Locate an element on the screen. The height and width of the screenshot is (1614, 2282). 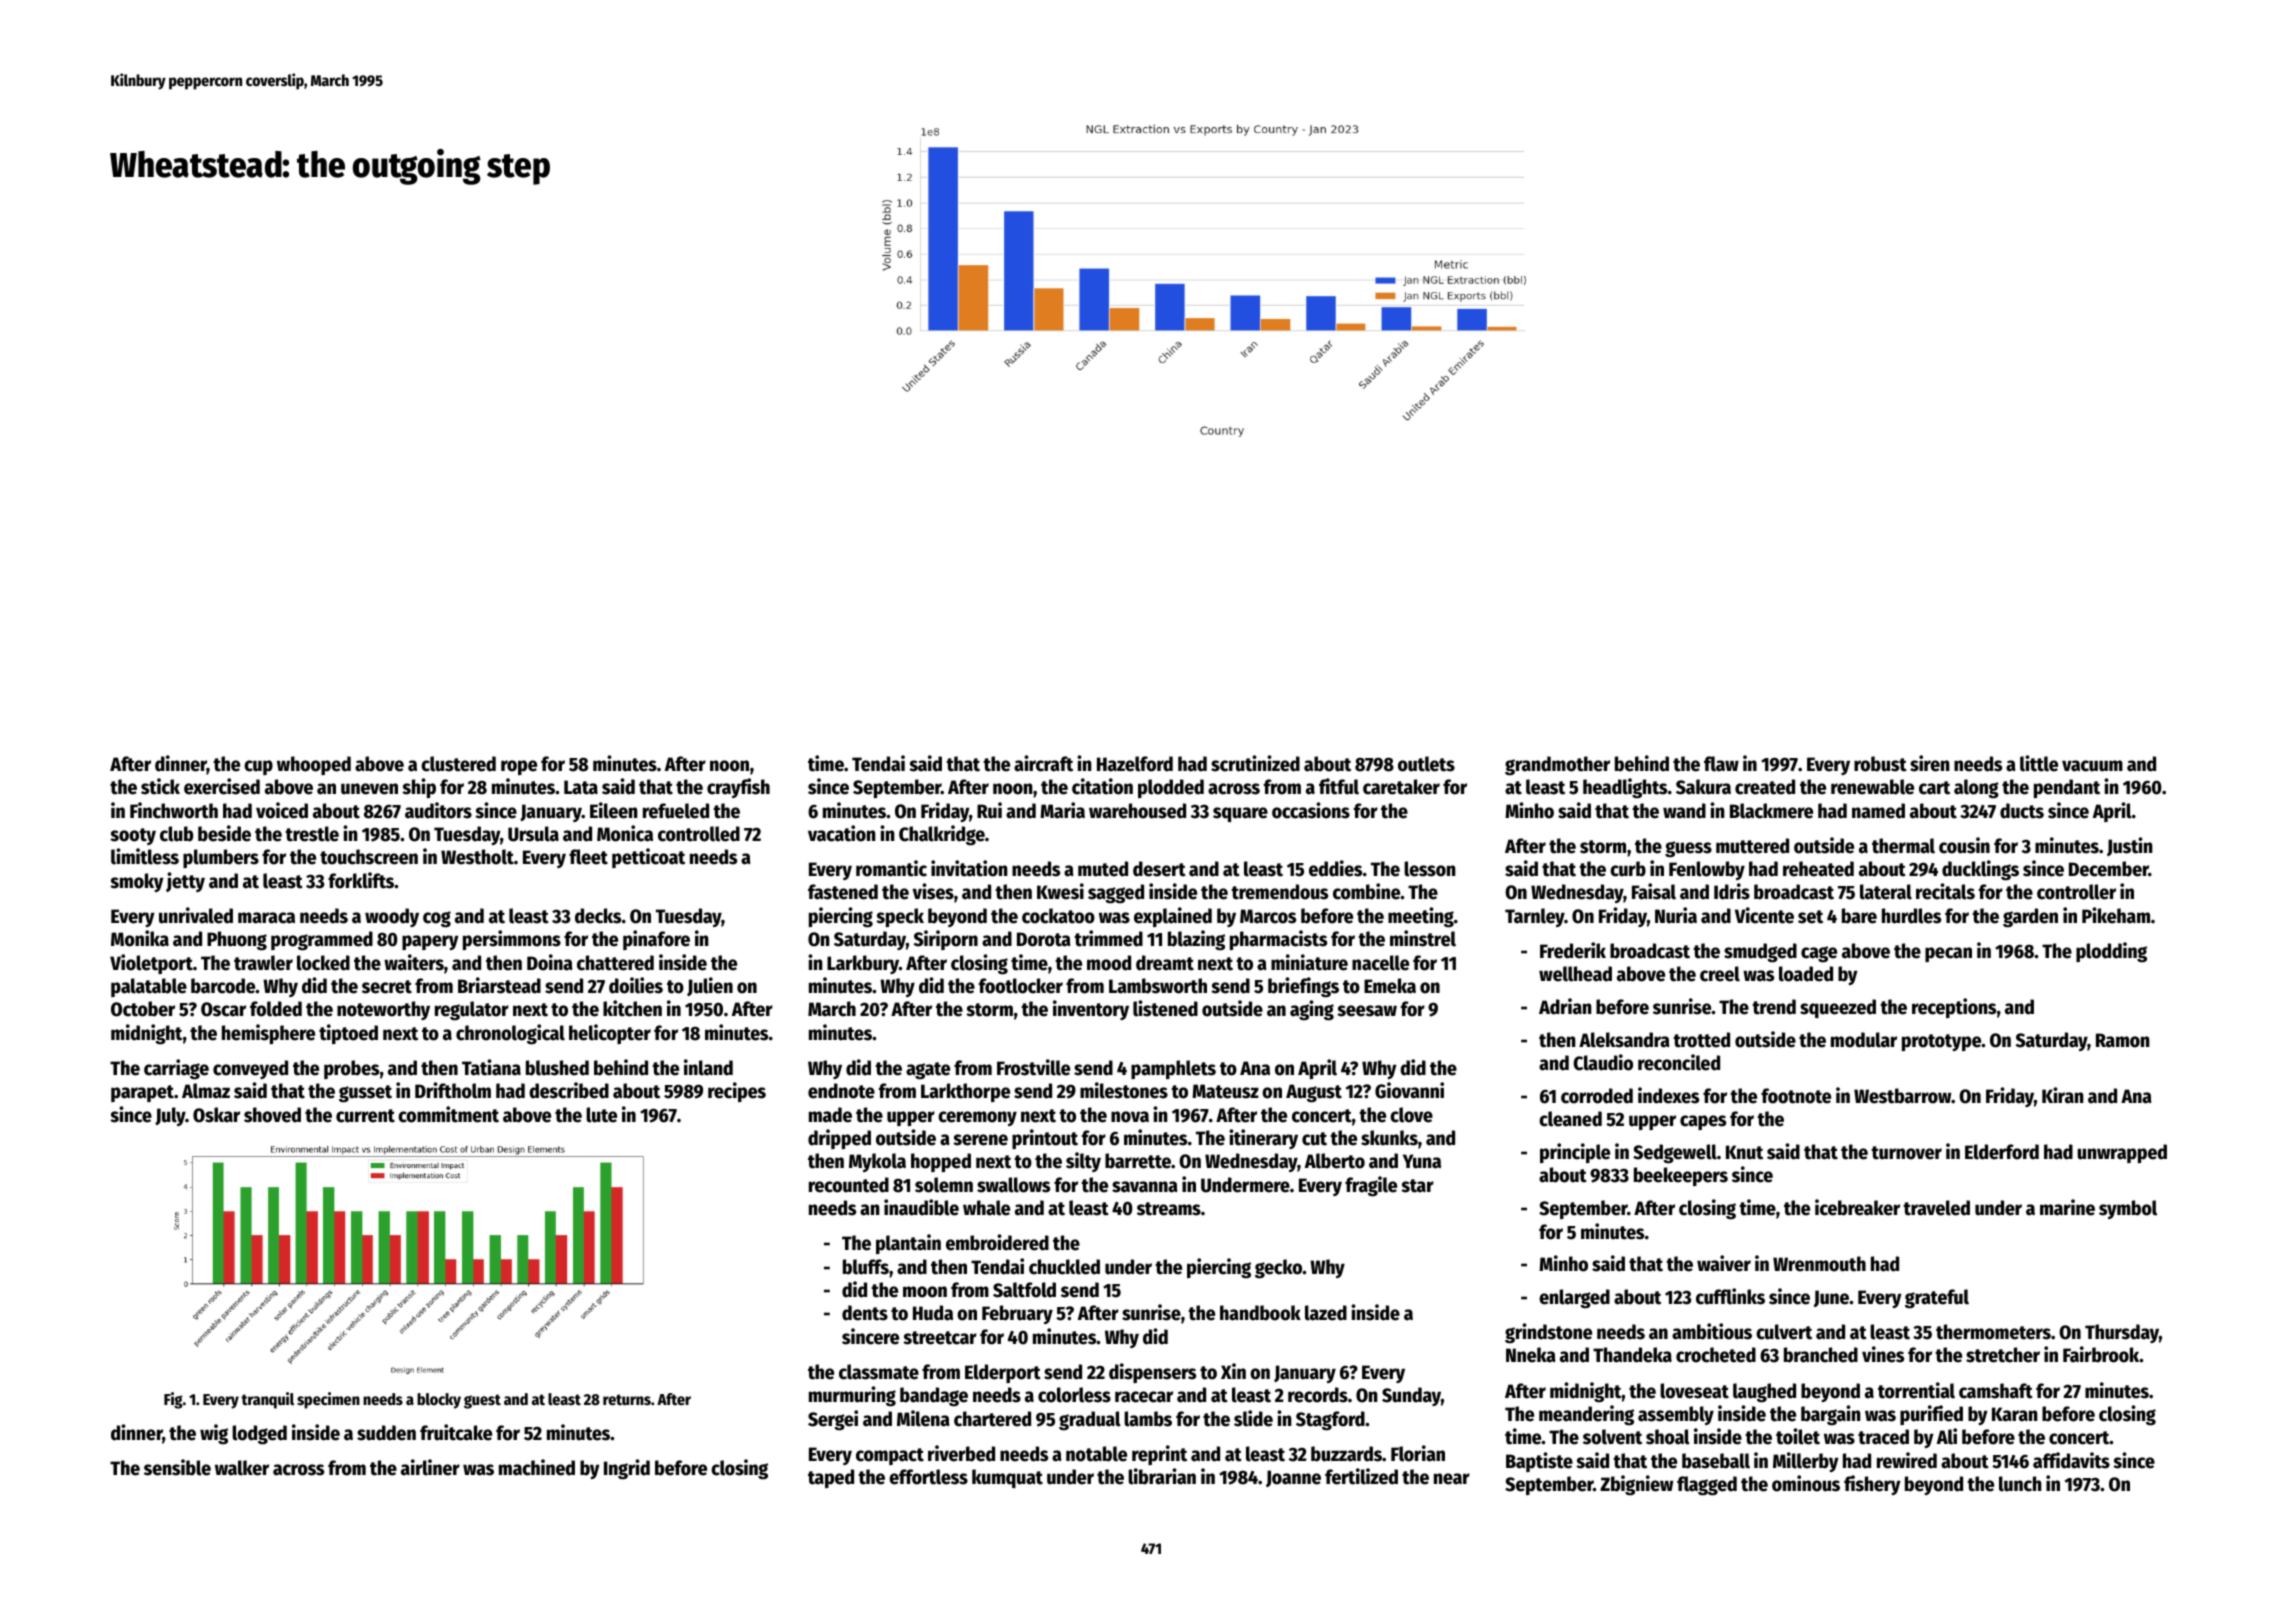
grateful is located at coordinates (1937, 1299).
